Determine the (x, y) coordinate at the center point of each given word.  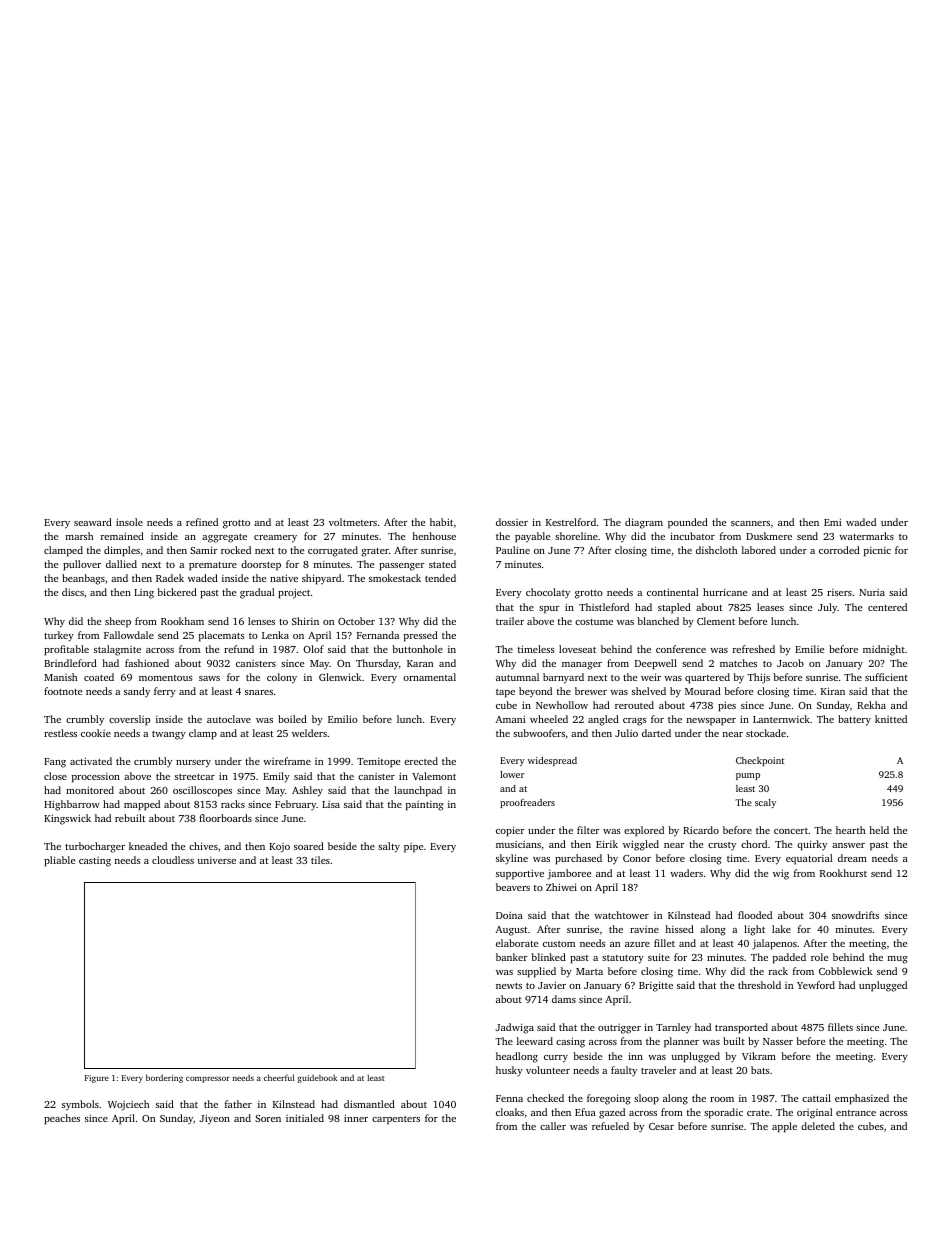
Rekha (871, 705)
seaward (93, 522)
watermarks (867, 536)
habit (441, 522)
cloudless (173, 860)
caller (553, 1126)
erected (421, 761)
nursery (193, 764)
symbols (80, 1105)
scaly (765, 803)
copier (510, 831)
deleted (818, 1126)
